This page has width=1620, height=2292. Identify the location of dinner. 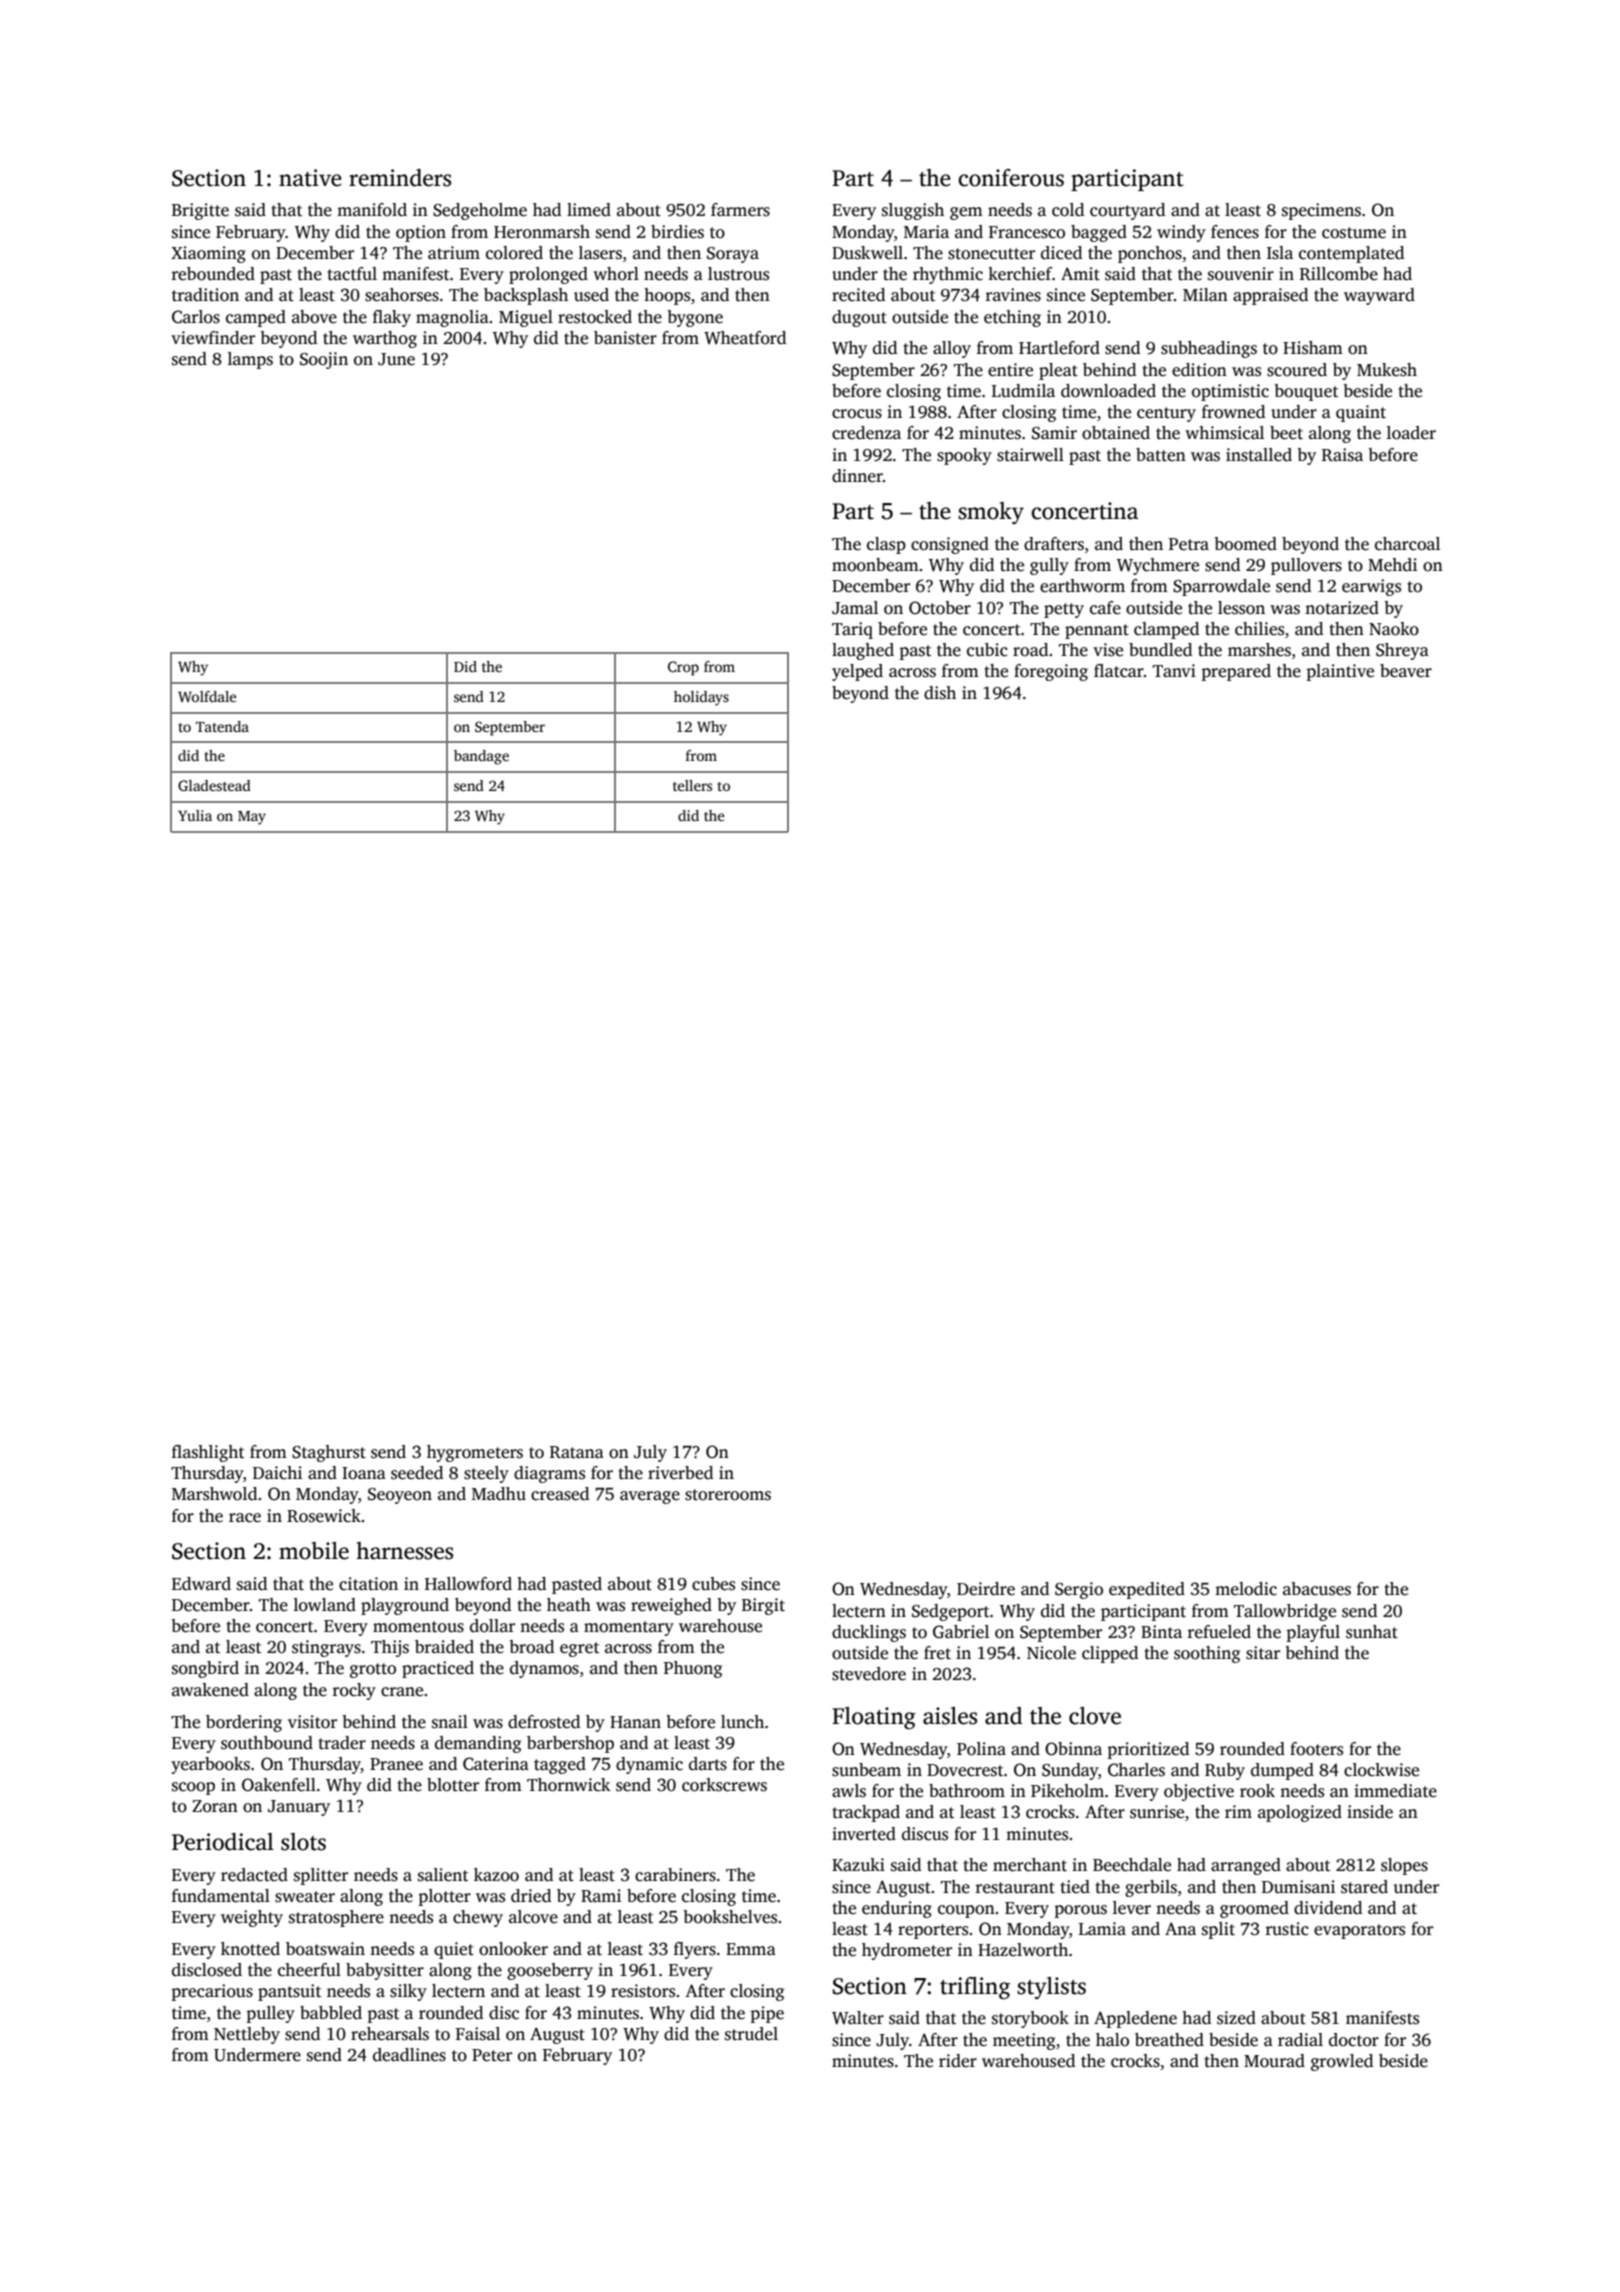
(857, 476).
